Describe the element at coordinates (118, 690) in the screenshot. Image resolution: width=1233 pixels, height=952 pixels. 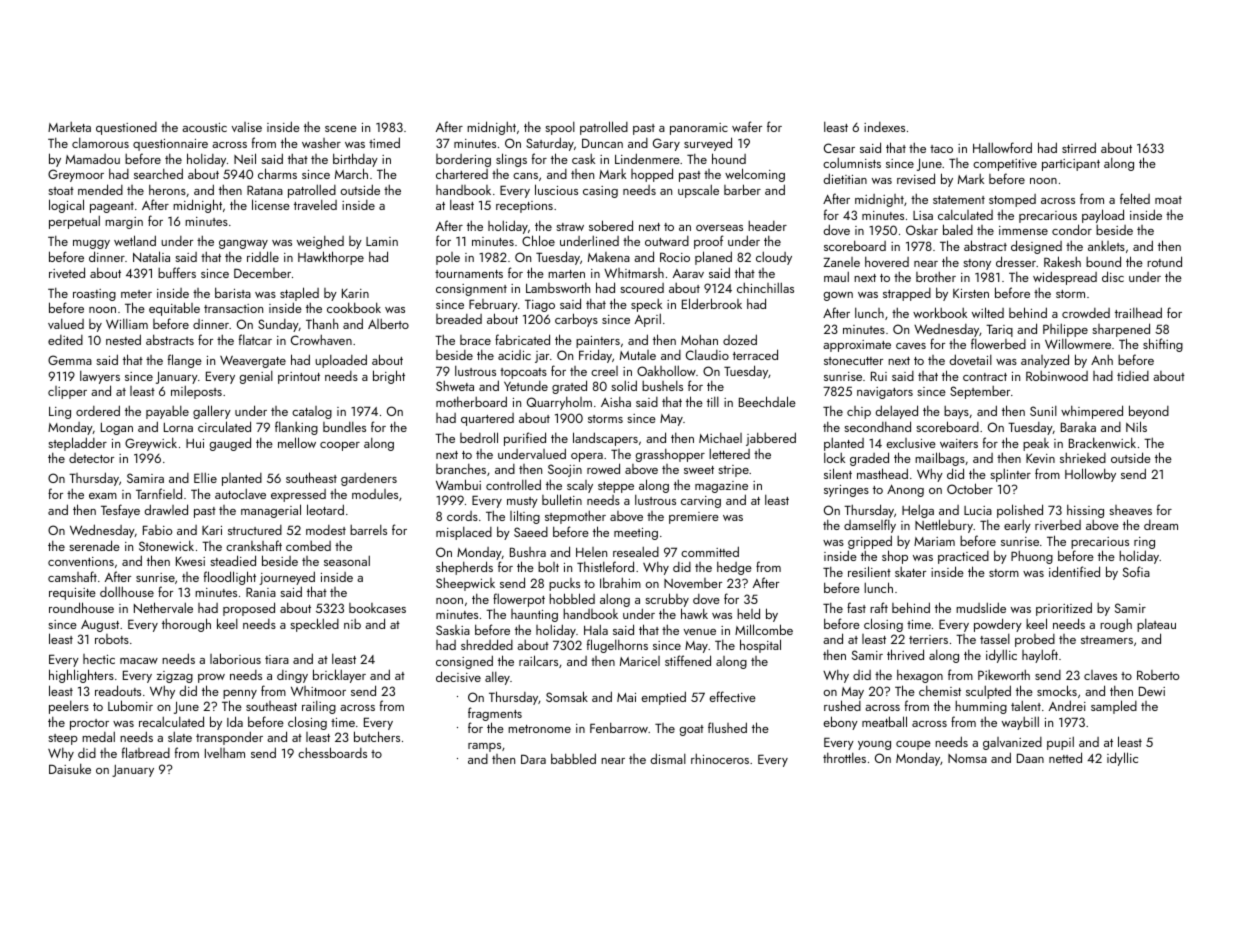
I see `readouts` at that location.
